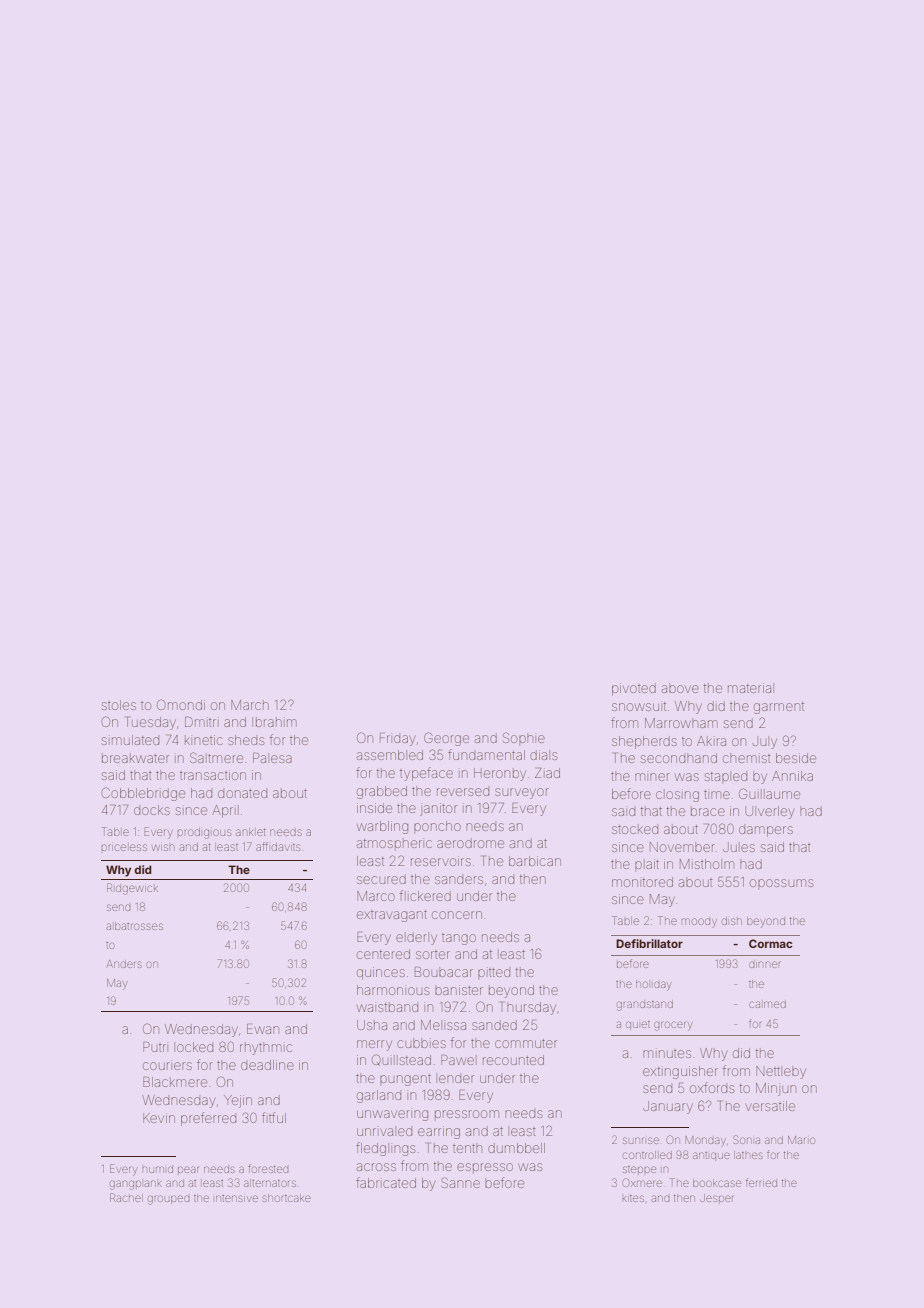  What do you see at coordinates (781, 884) in the document?
I see `opossums` at bounding box center [781, 884].
